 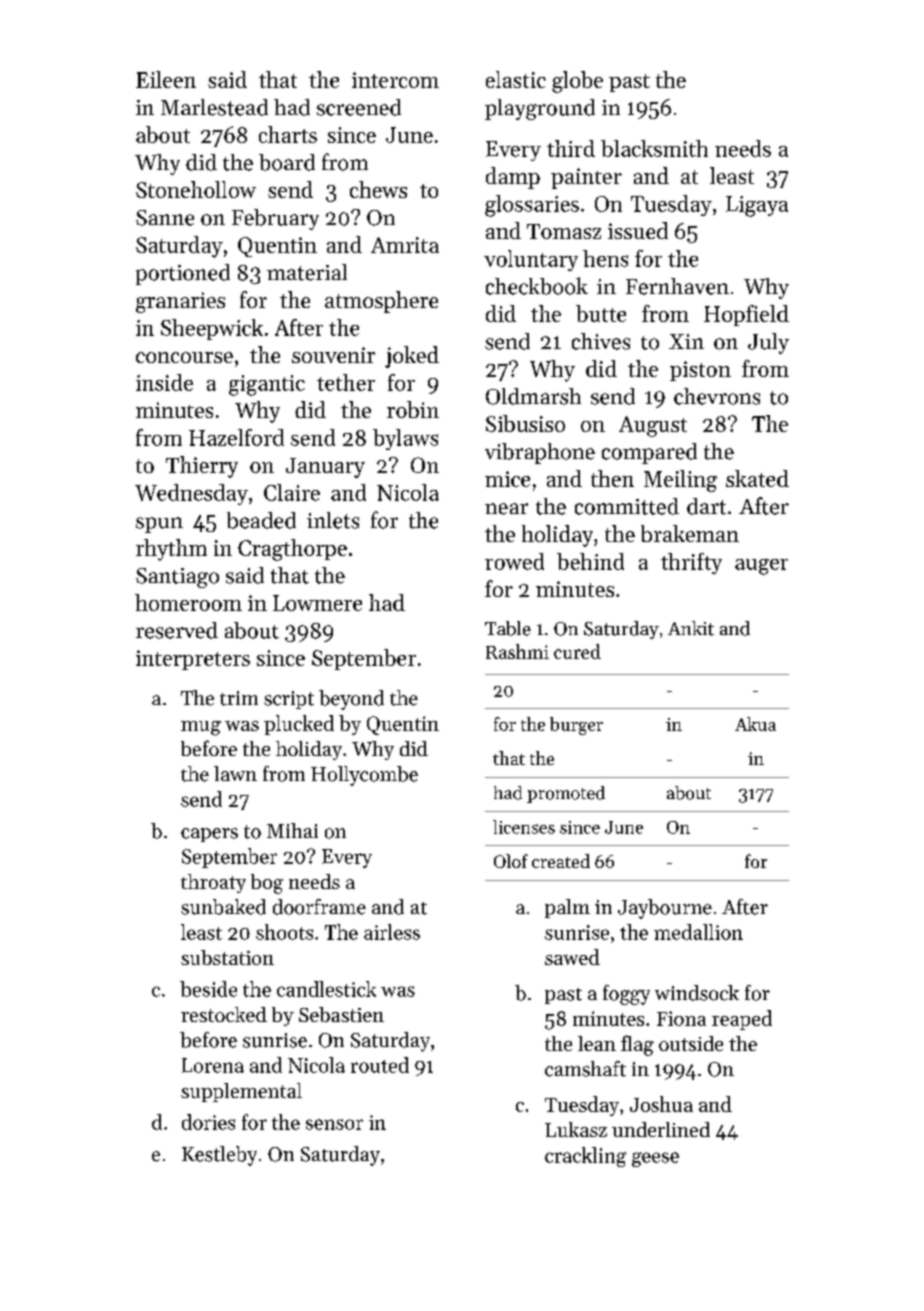 I want to click on foggy, so click(x=626, y=995).
